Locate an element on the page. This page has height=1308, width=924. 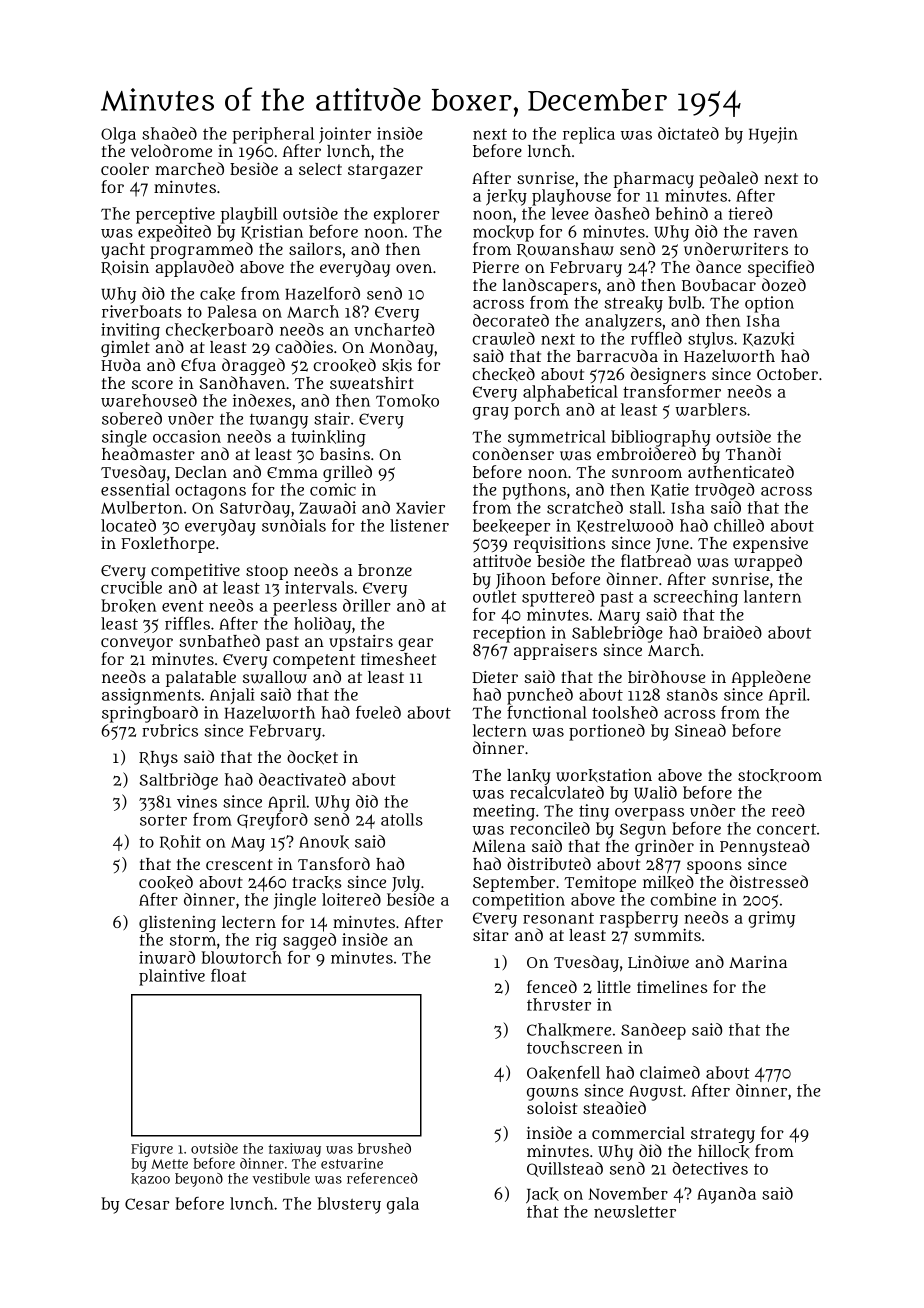
soloist is located at coordinates (552, 1108).
